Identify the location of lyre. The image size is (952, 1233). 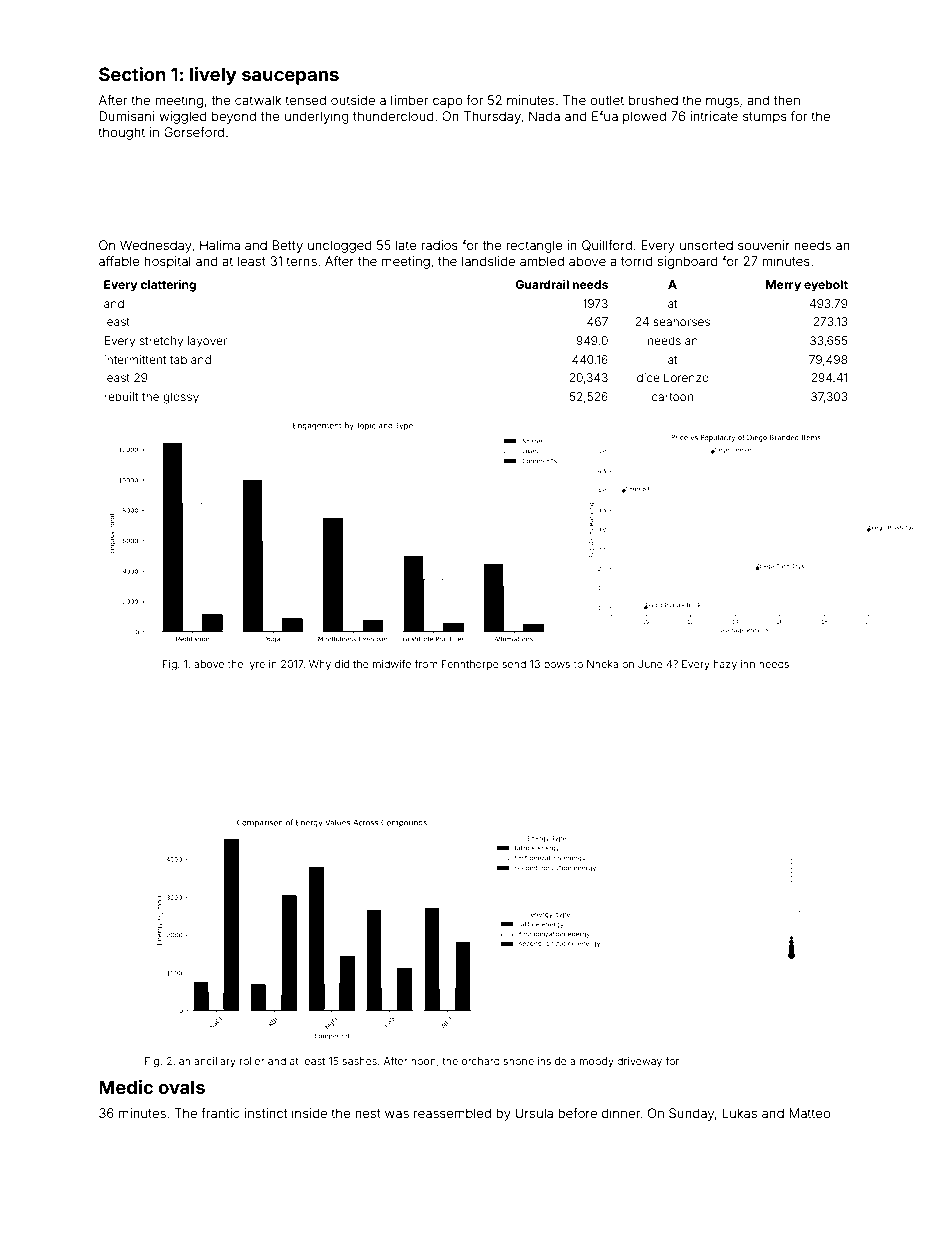
(256, 665).
